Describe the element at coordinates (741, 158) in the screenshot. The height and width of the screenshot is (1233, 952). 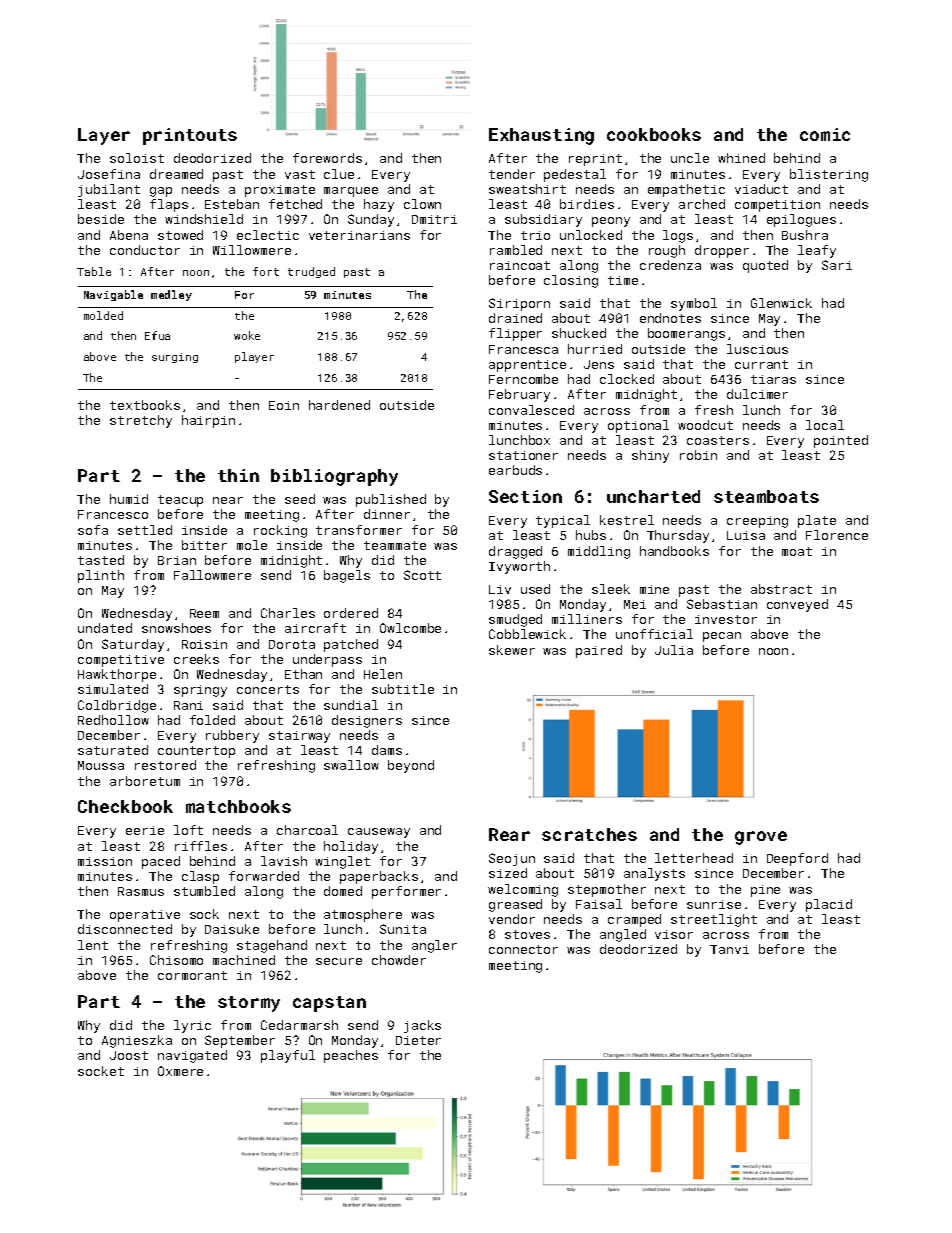
I see `whined` at that location.
